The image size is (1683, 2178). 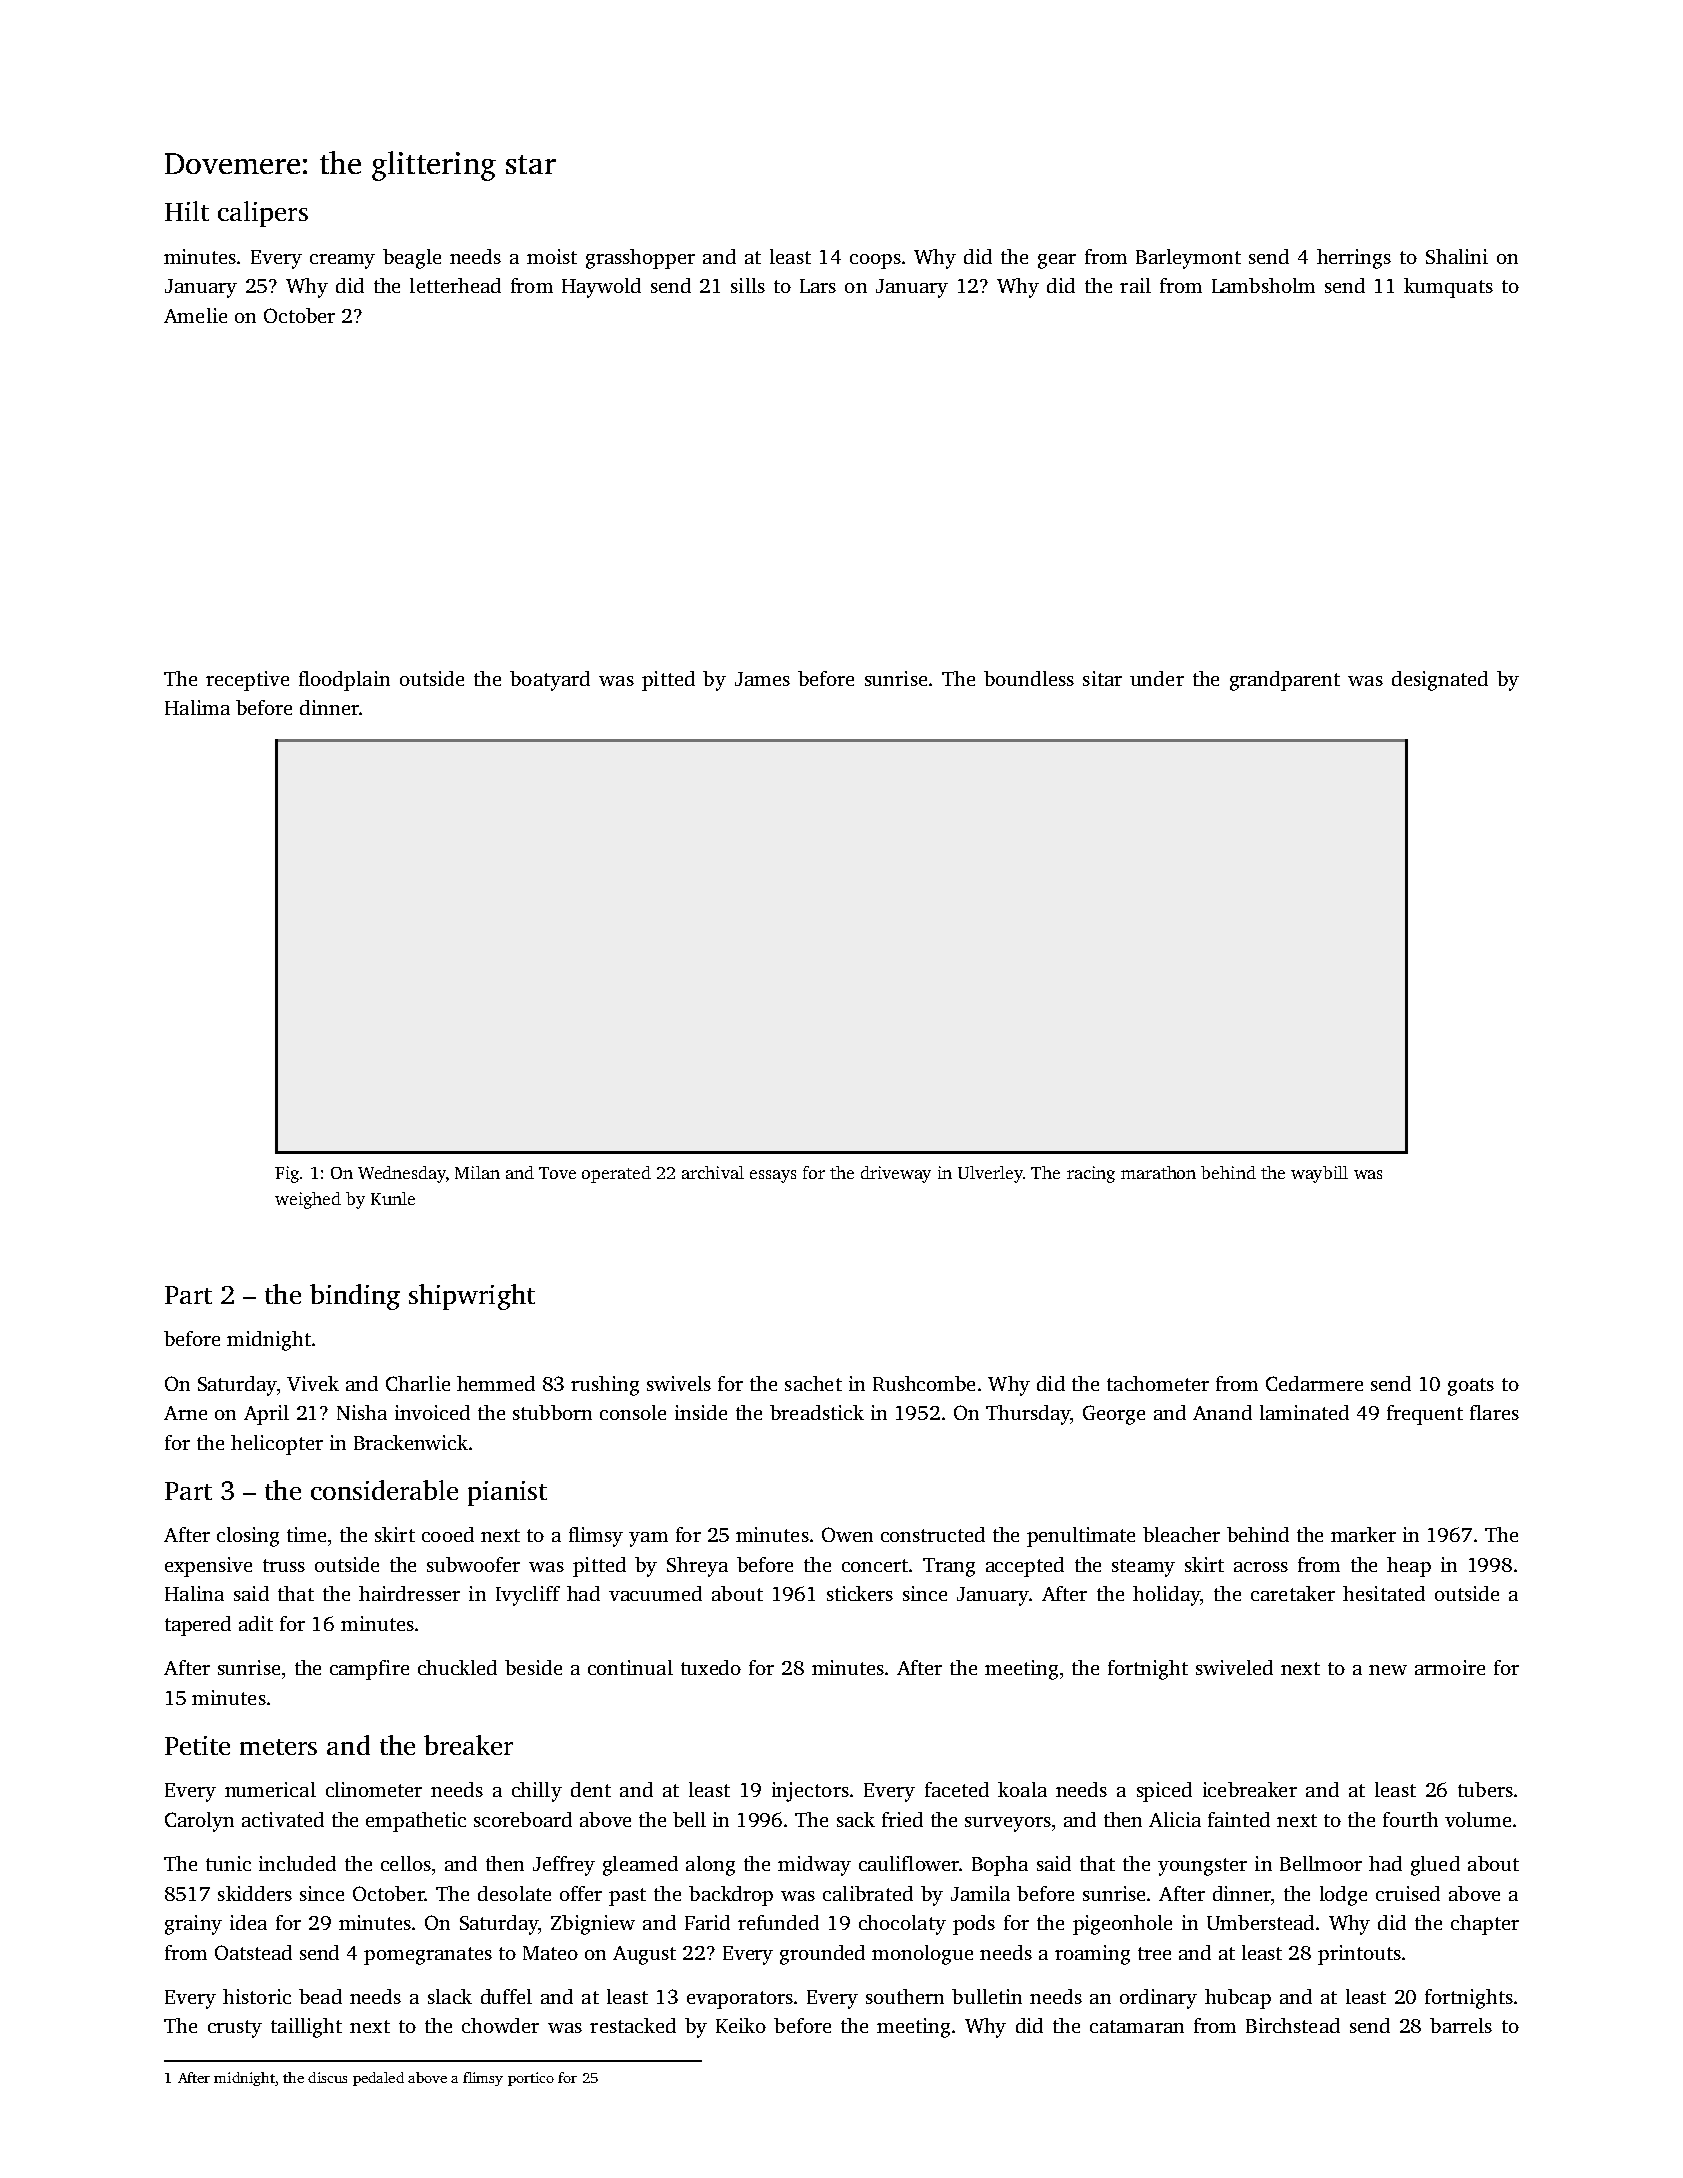 I want to click on boatyard, so click(x=550, y=681).
